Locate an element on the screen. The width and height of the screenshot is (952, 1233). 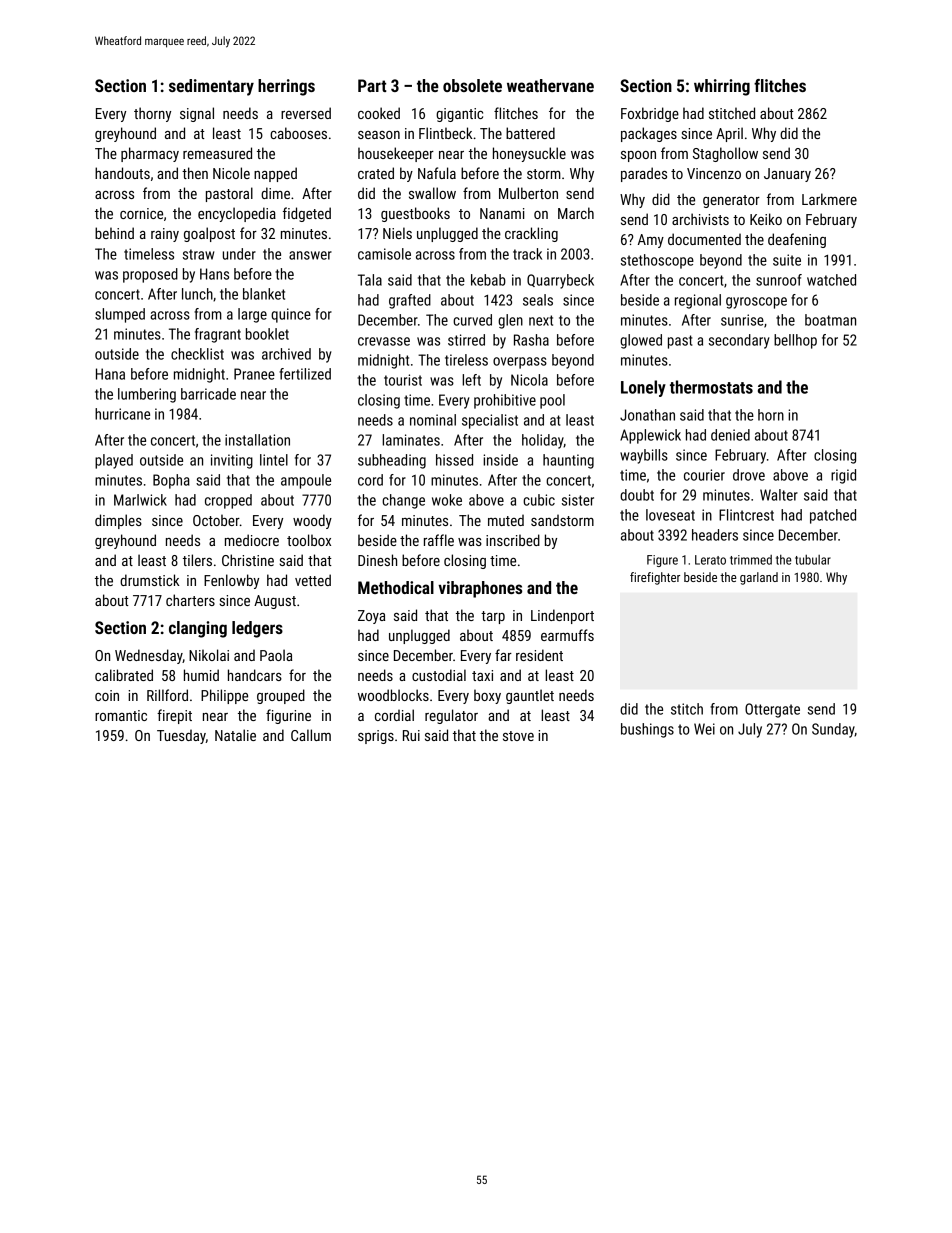
herrings is located at coordinates (286, 87).
